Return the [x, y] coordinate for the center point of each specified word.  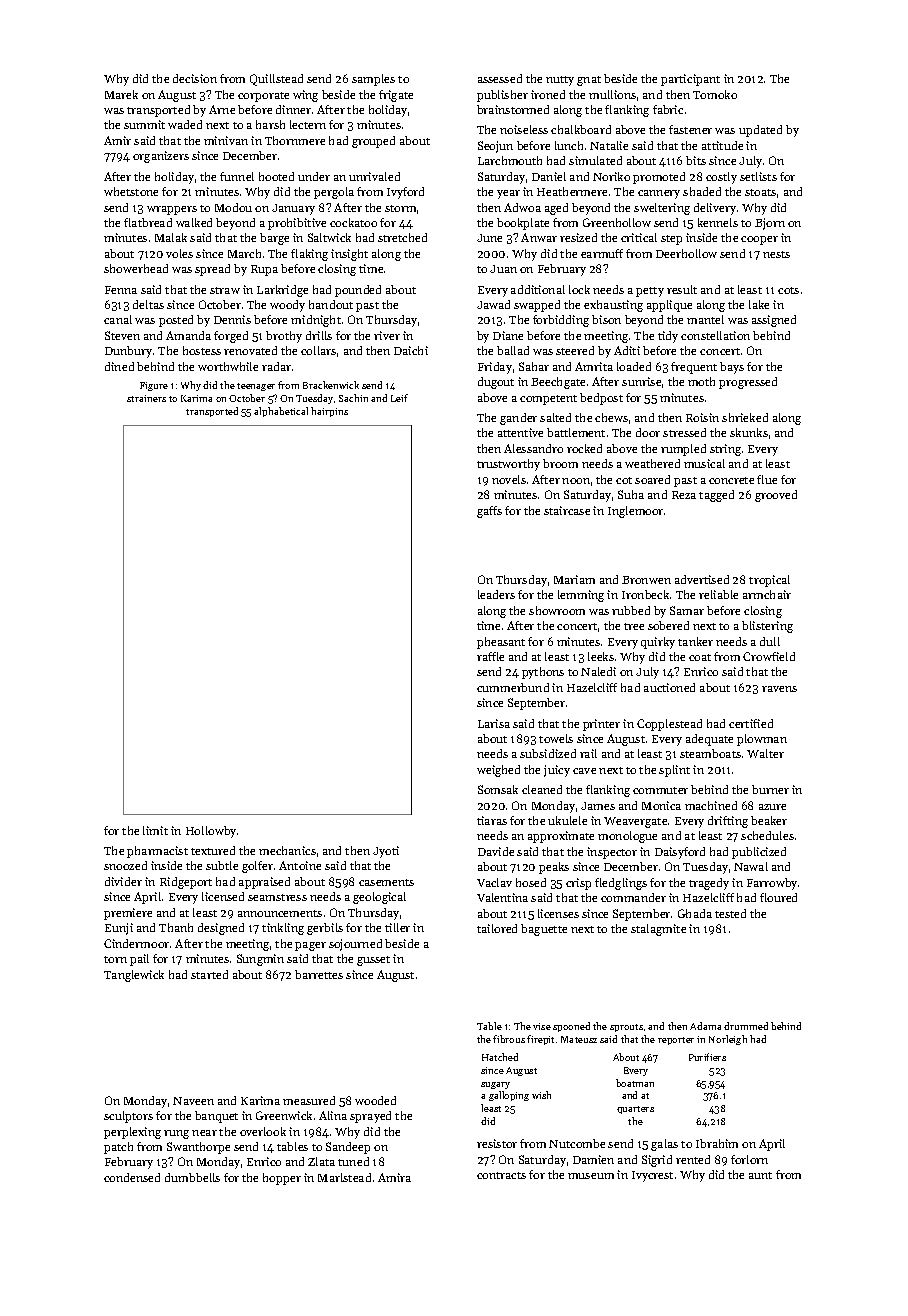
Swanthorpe [198, 1148]
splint [674, 771]
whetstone [131, 191]
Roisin [702, 417]
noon [576, 481]
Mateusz [579, 1039]
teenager [256, 387]
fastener [690, 129]
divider [123, 881]
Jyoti [386, 852]
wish [541, 1095]
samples [373, 80]
